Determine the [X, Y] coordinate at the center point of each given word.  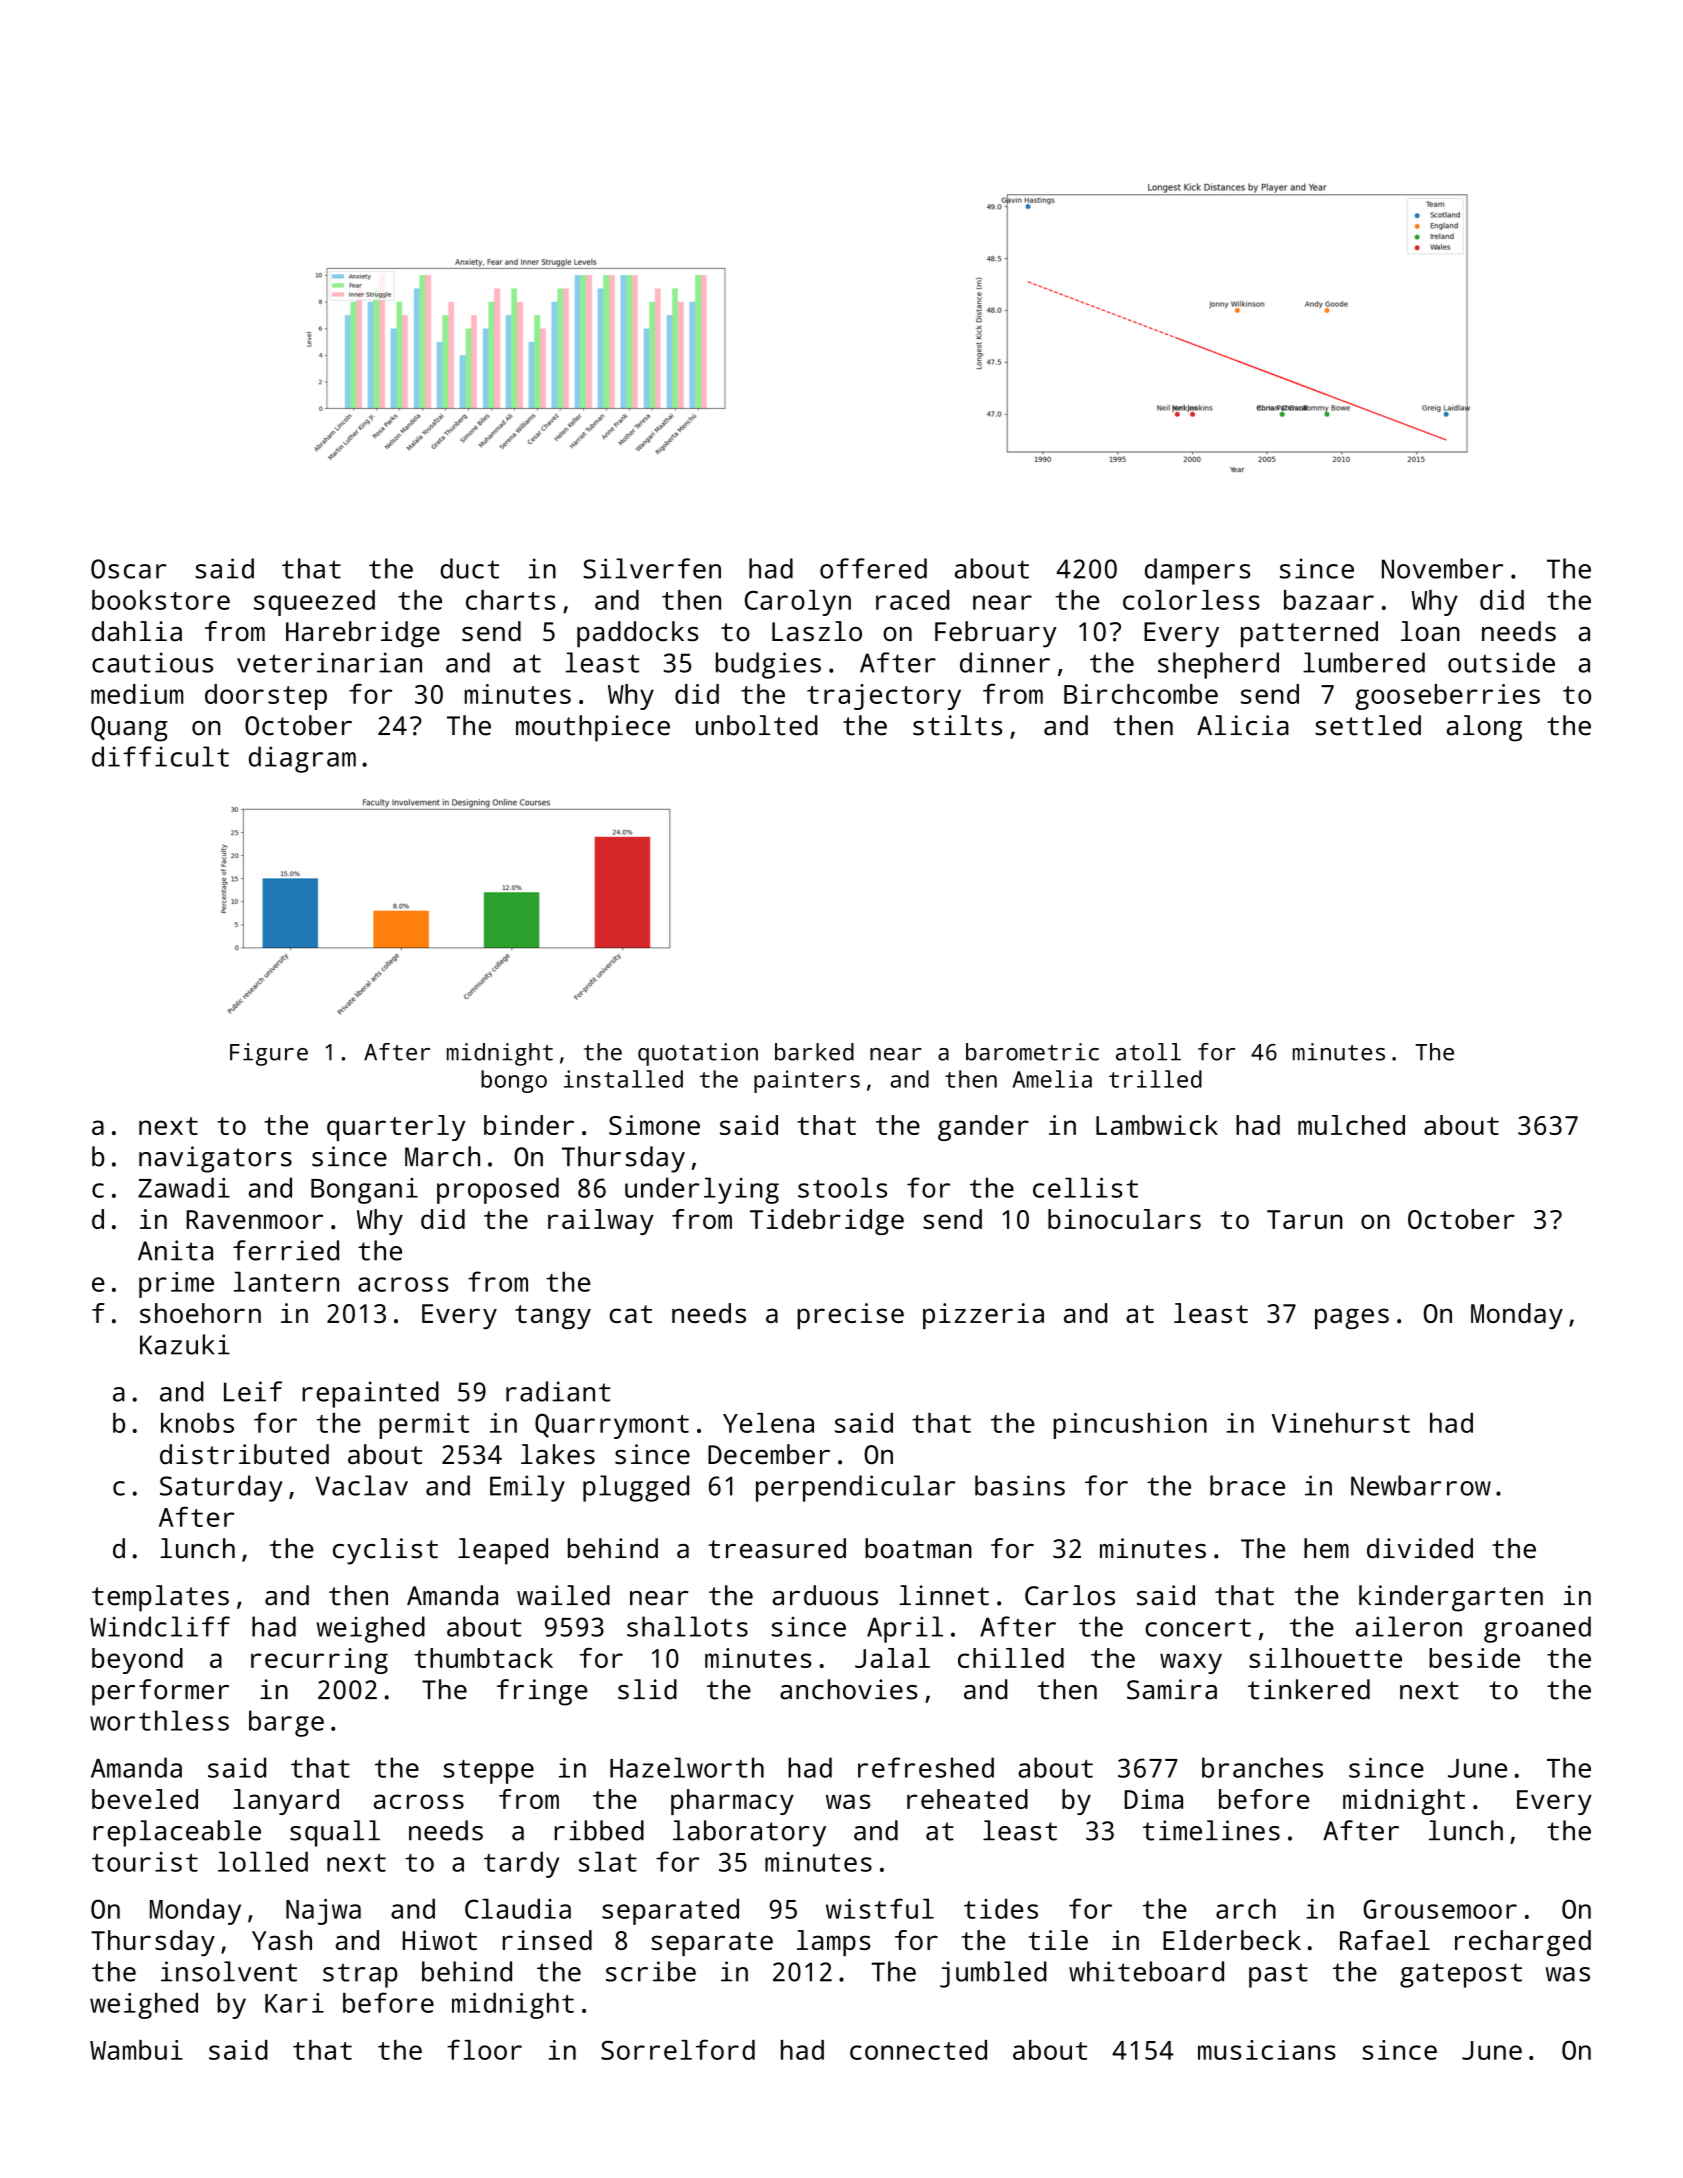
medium [137, 694]
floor [484, 2049]
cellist [1085, 1187]
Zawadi [184, 1187]
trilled [1155, 1079]
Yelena [768, 1423]
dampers [1197, 571]
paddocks [637, 634]
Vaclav [361, 1485]
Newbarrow [1421, 1485]
